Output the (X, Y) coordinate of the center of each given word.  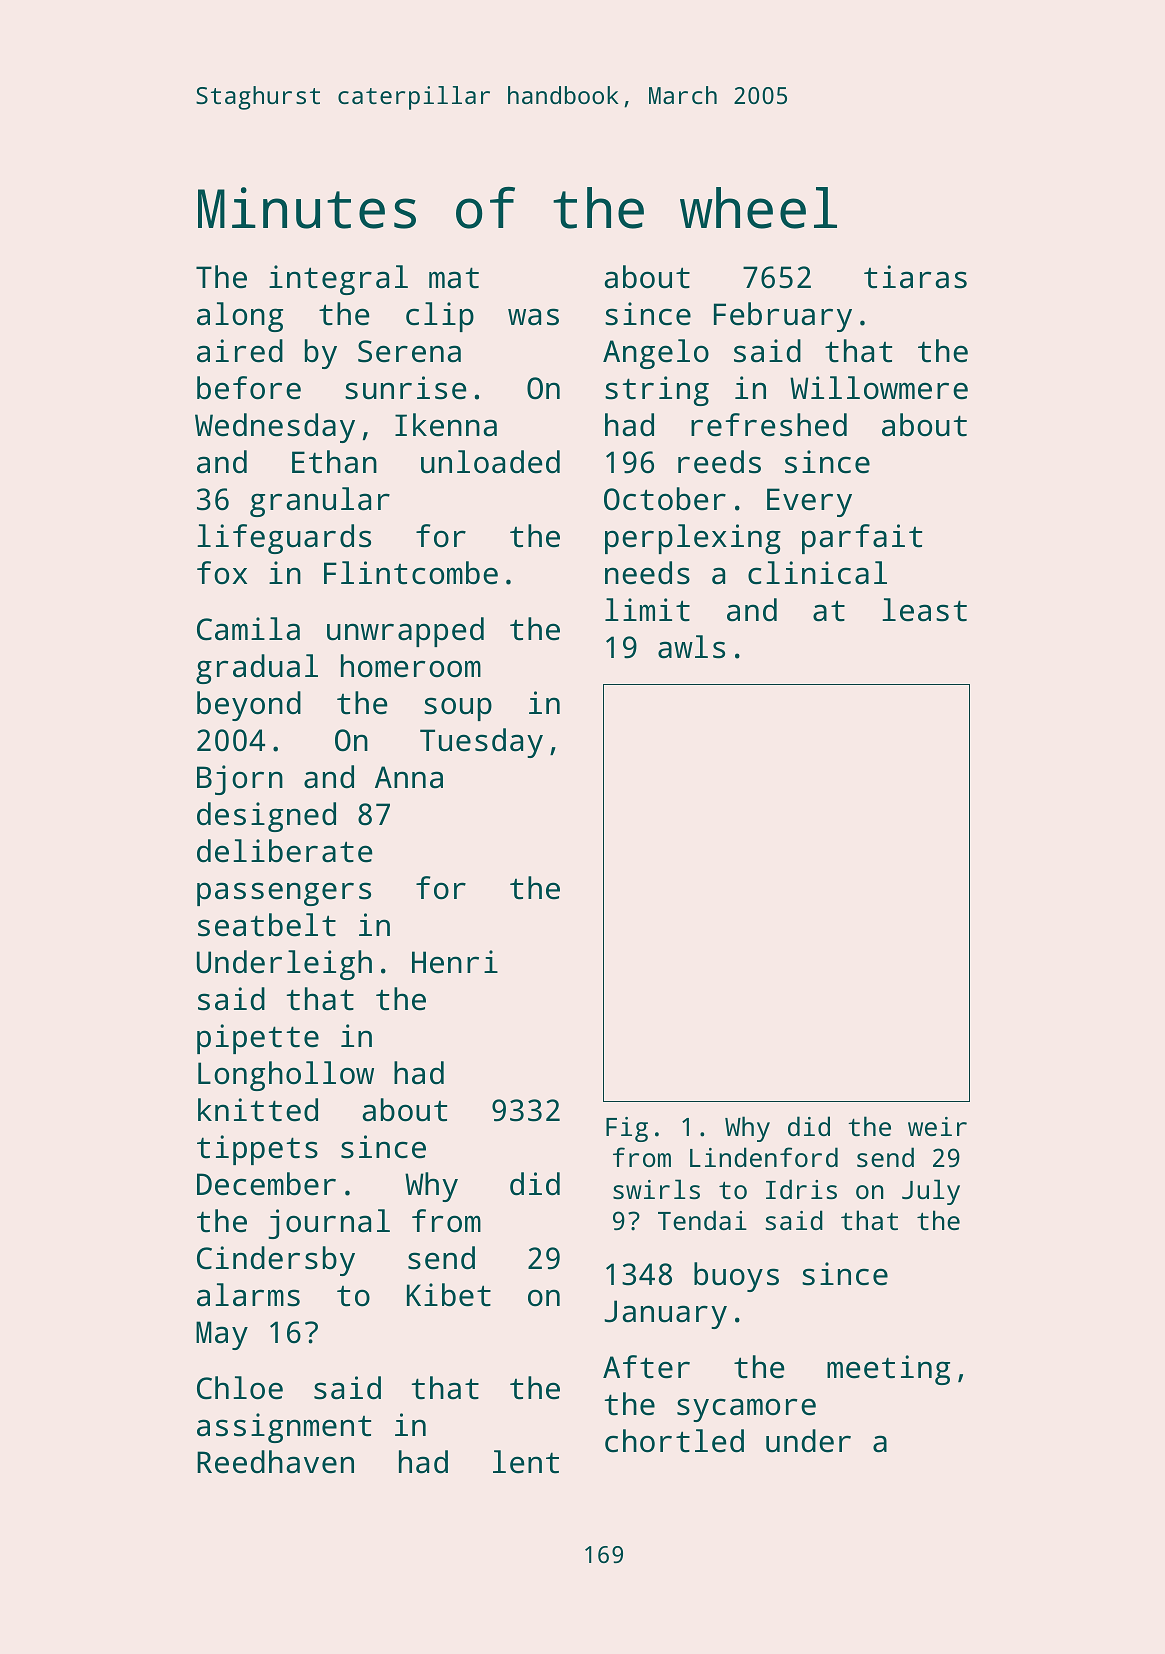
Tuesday (481, 743)
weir (937, 1126)
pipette (258, 1039)
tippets (257, 1150)
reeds (719, 462)
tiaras (915, 277)
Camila (248, 629)
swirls (656, 1189)
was (533, 317)
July (931, 1192)
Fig (627, 1129)
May (222, 1335)
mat (454, 278)
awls (691, 647)
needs (647, 573)
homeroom (411, 666)
